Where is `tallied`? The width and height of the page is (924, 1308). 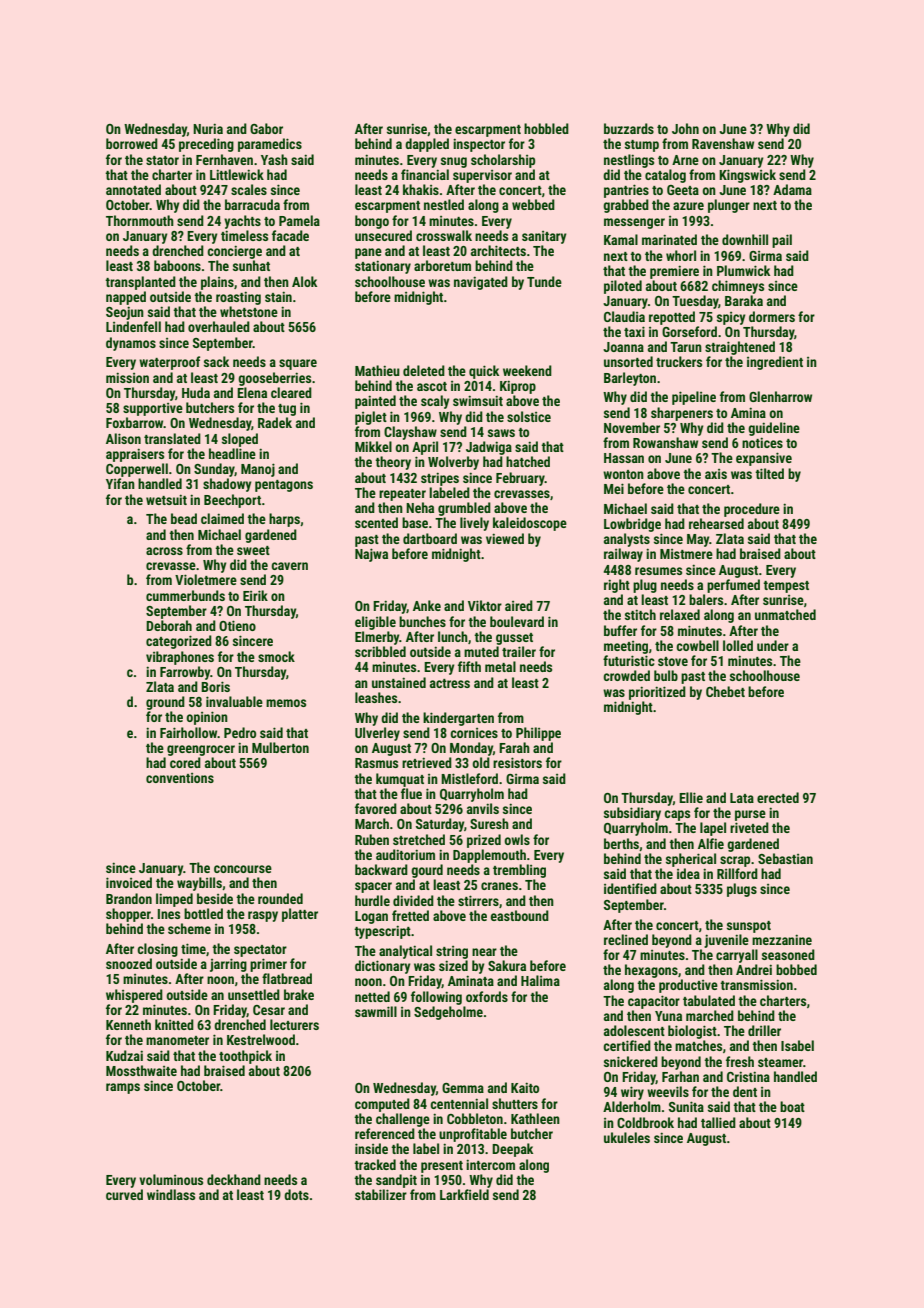 tallied is located at coordinates (718, 1122).
